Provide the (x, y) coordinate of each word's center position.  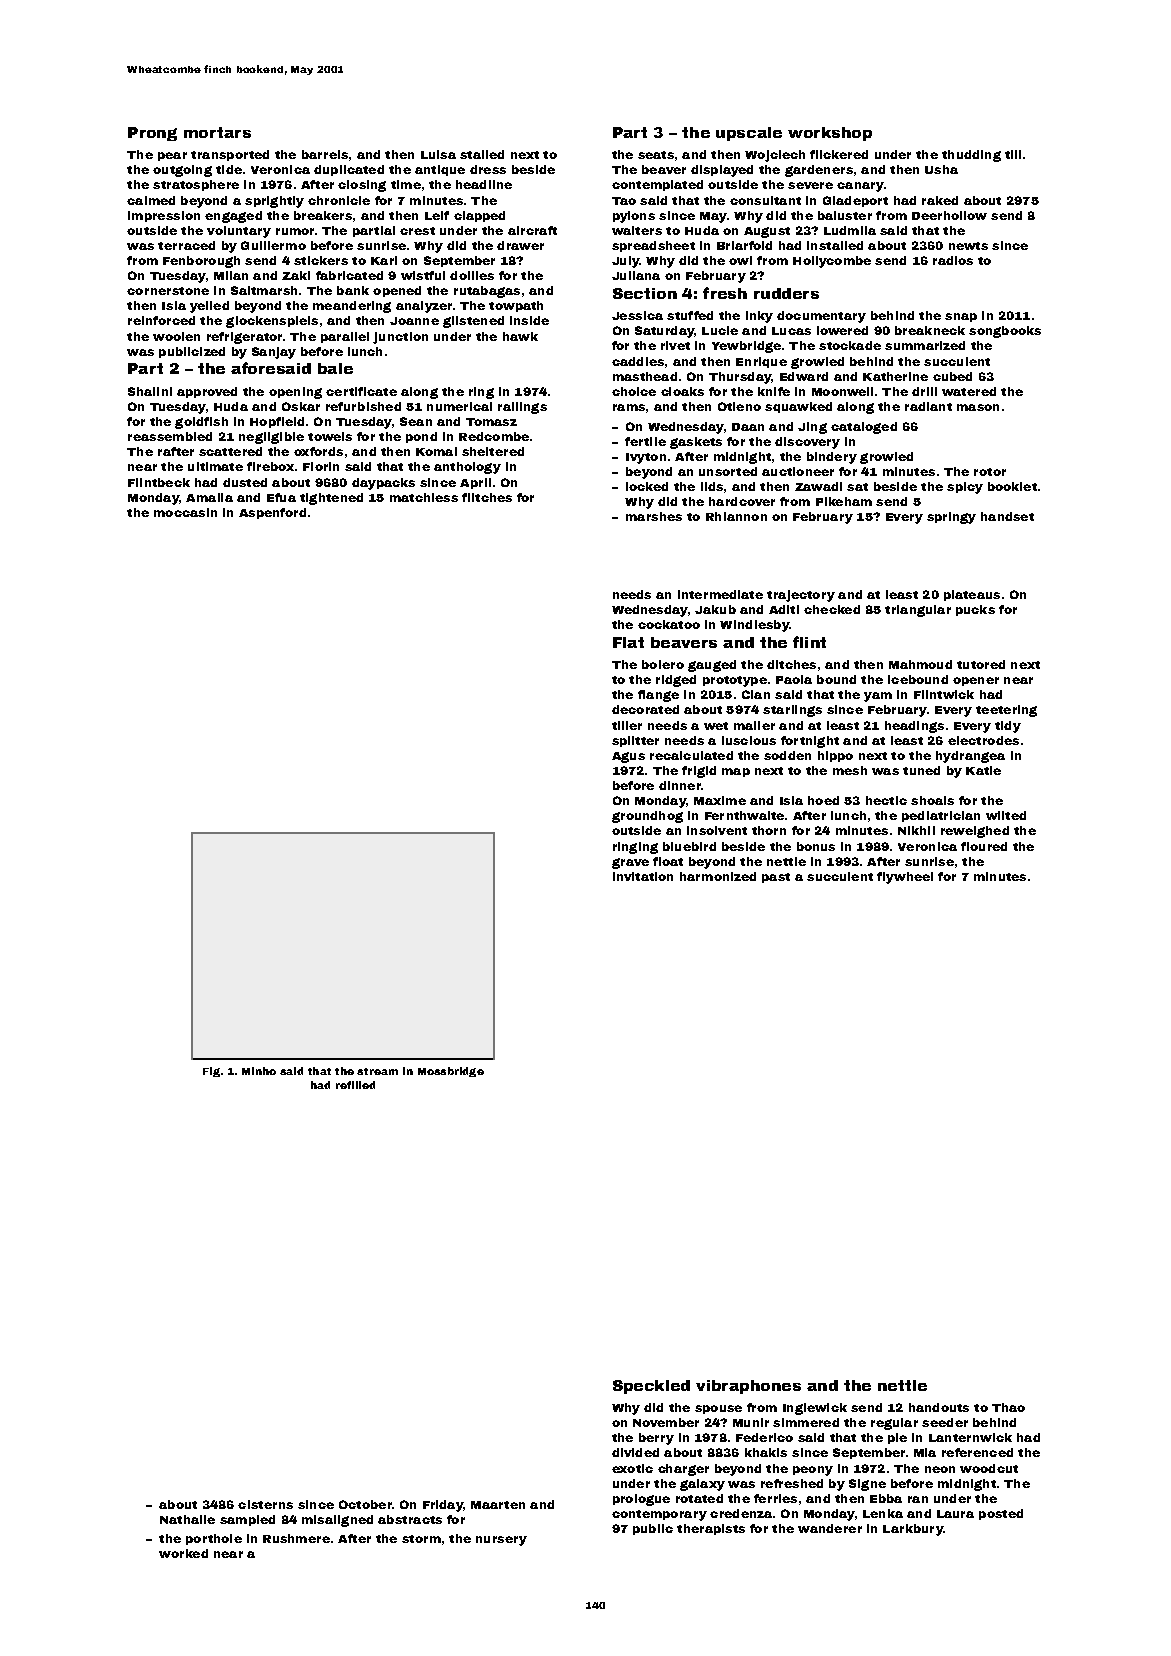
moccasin (185, 512)
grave (630, 863)
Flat (628, 642)
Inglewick (815, 1409)
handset (1007, 516)
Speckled (651, 1387)
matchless (424, 497)
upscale (749, 134)
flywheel (905, 878)
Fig (211, 1072)
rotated (699, 1498)
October (365, 1504)
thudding (971, 156)
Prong (152, 134)
